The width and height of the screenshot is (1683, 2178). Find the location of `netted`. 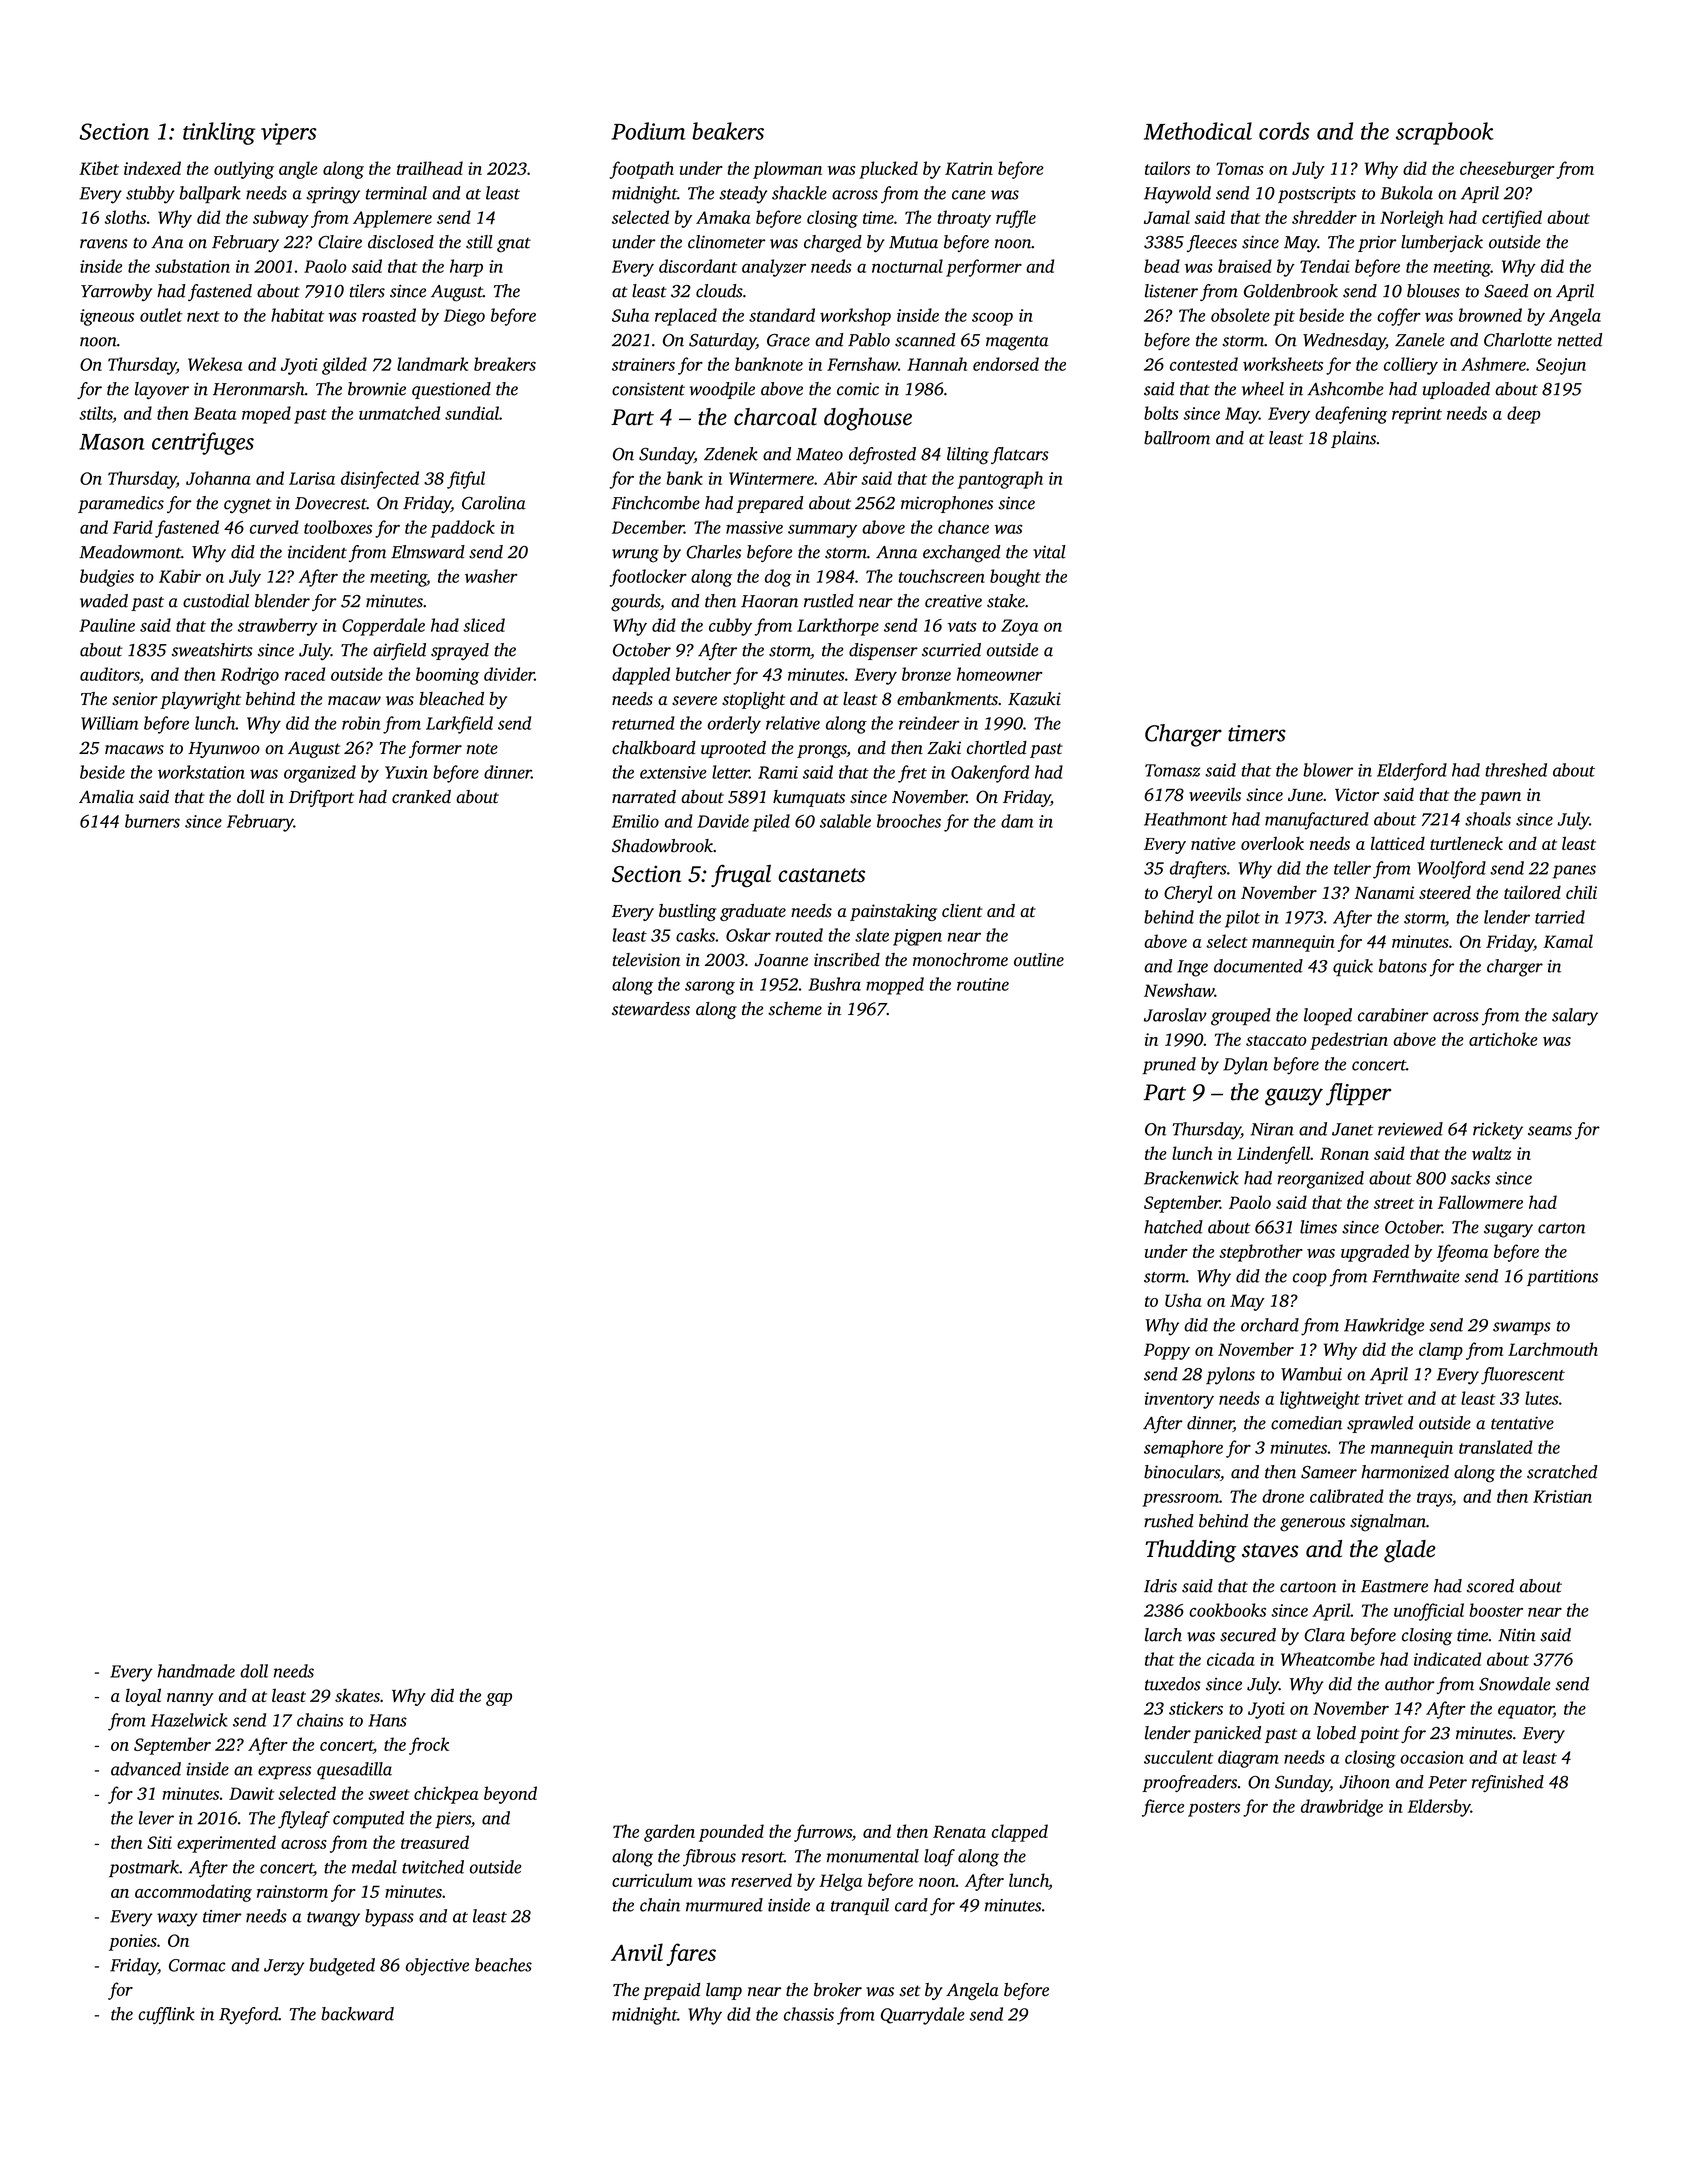

netted is located at coordinates (1580, 340).
